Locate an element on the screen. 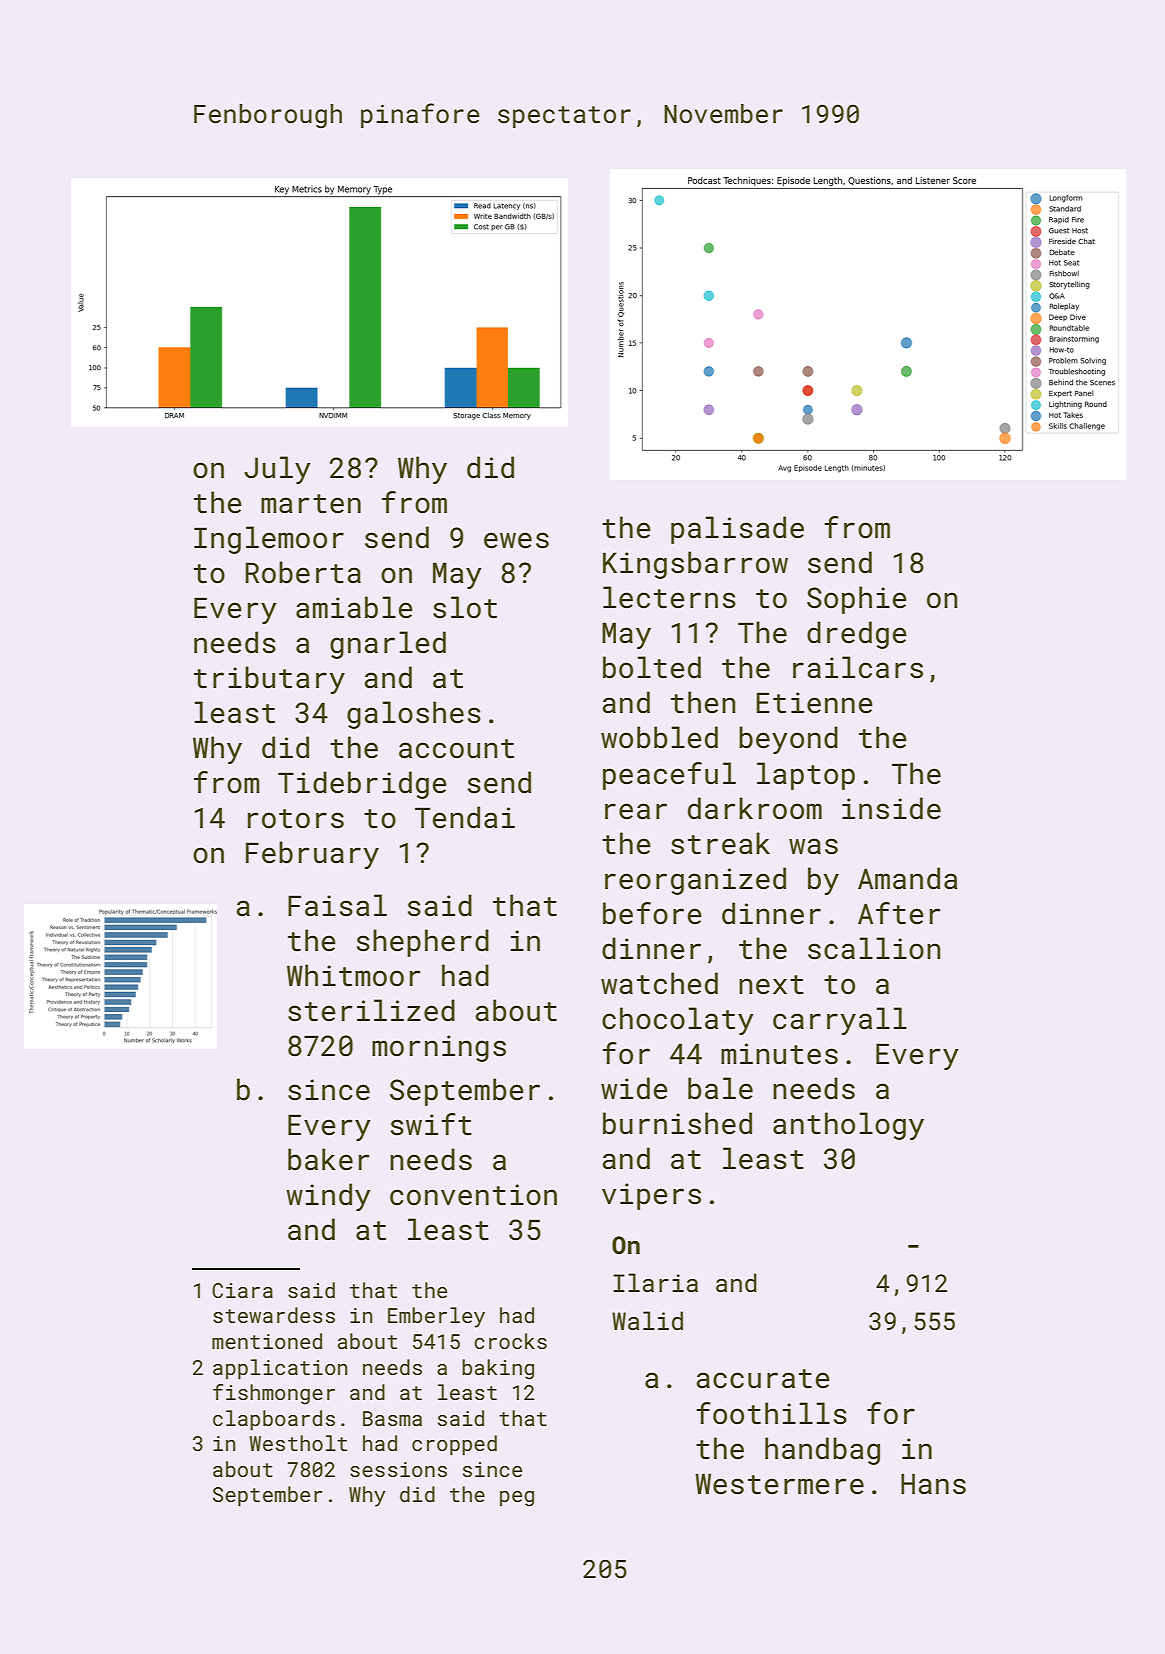 The image size is (1165, 1654). lecterns is located at coordinates (669, 597).
